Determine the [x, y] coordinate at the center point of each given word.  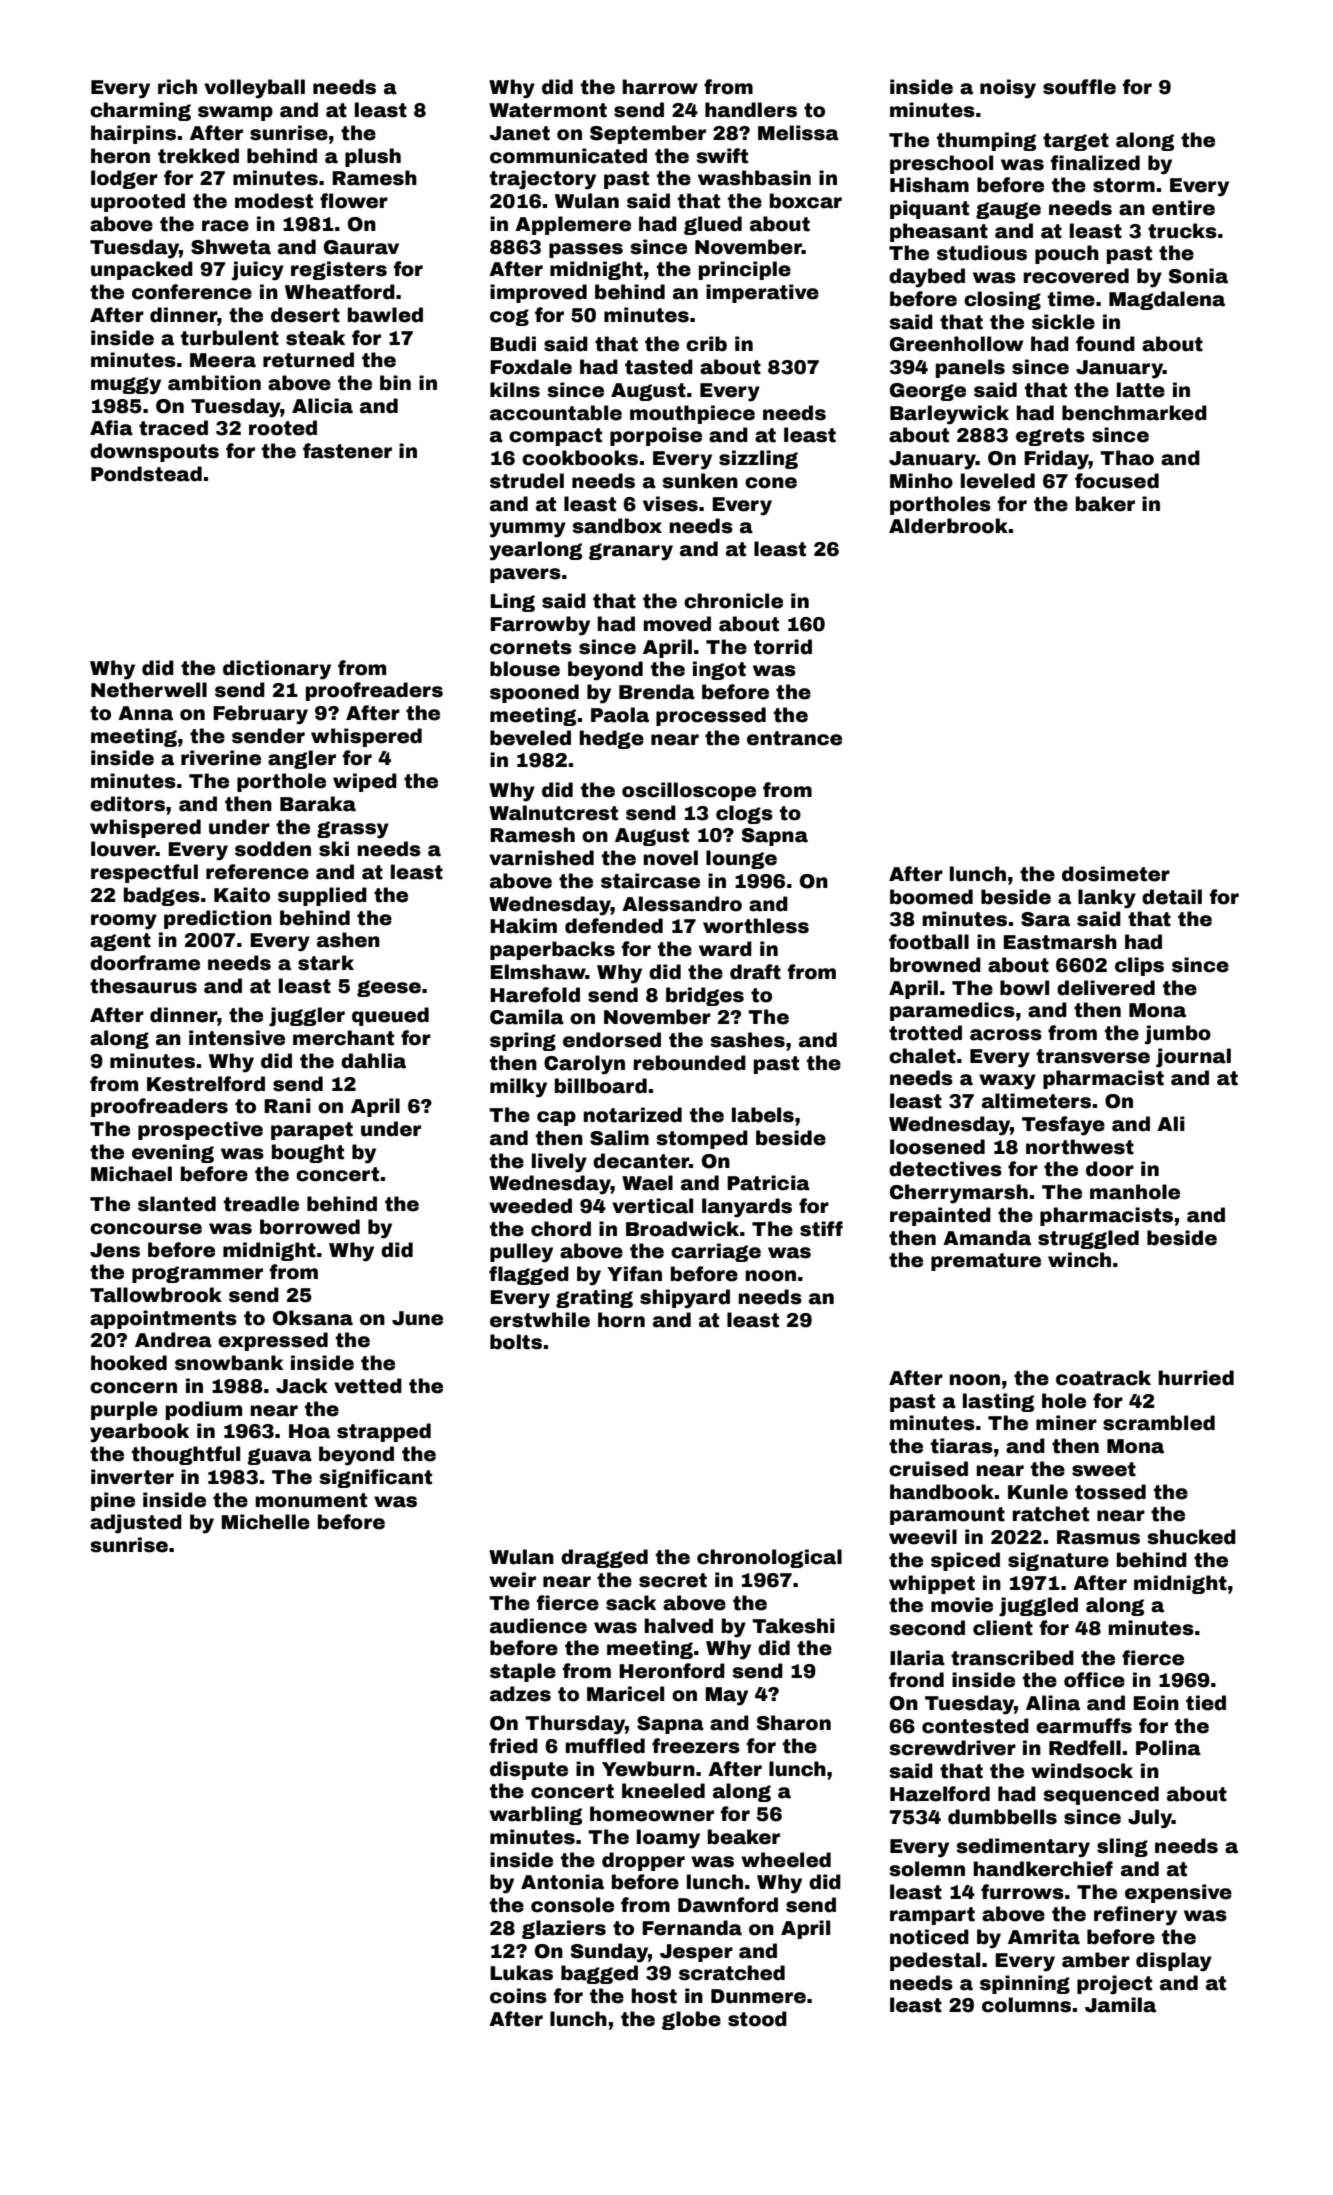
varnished [541, 858]
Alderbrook [948, 526]
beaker [744, 1837]
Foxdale [531, 367]
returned [308, 360]
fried [513, 1746]
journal [1193, 1058]
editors [127, 804]
